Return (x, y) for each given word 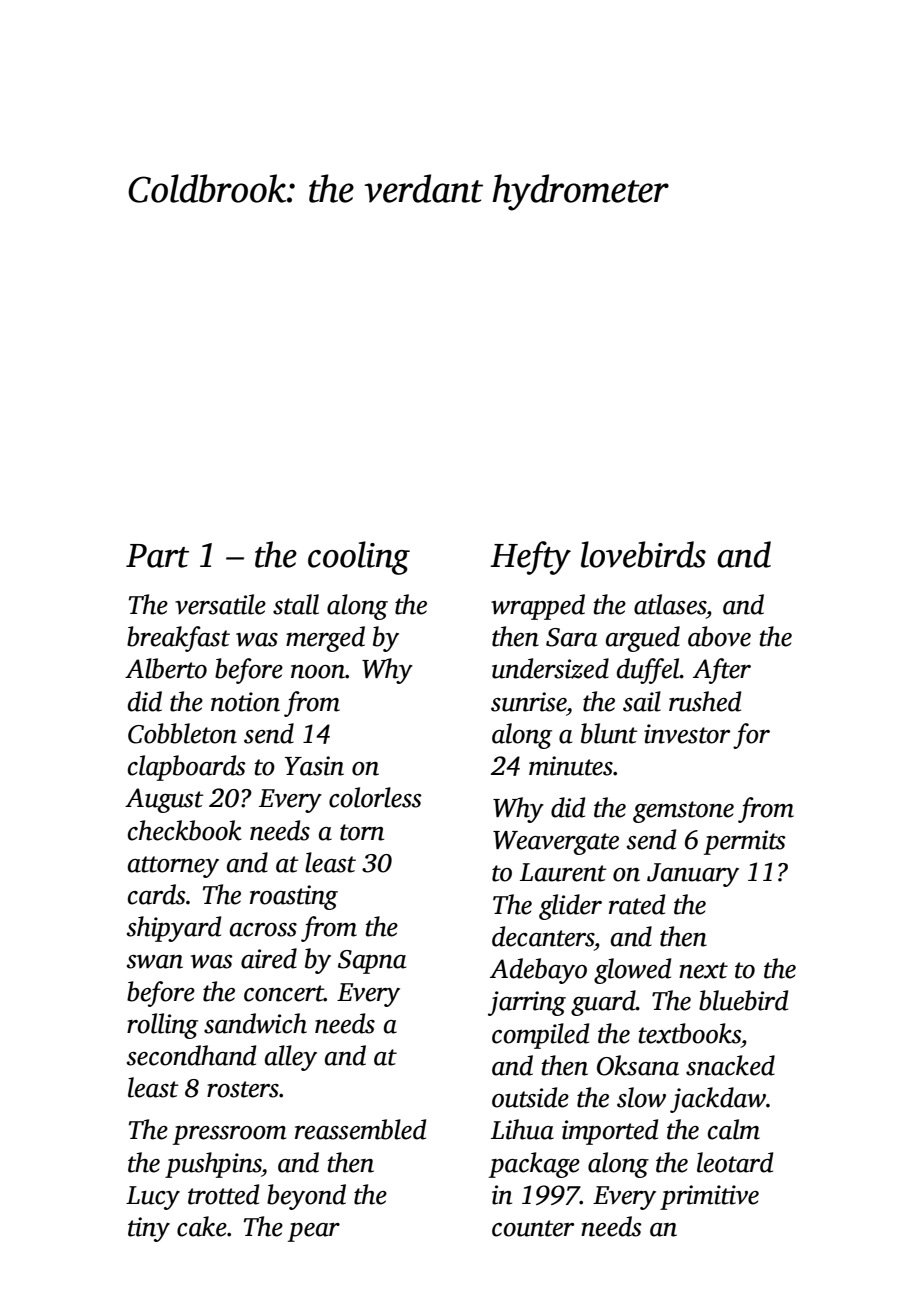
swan (155, 962)
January (693, 875)
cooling (359, 558)
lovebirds (643, 554)
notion (245, 702)
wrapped (538, 607)
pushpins (213, 1165)
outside (530, 1097)
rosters (243, 1089)
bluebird (743, 1000)
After (722, 671)
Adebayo (538, 971)
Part (157, 556)
